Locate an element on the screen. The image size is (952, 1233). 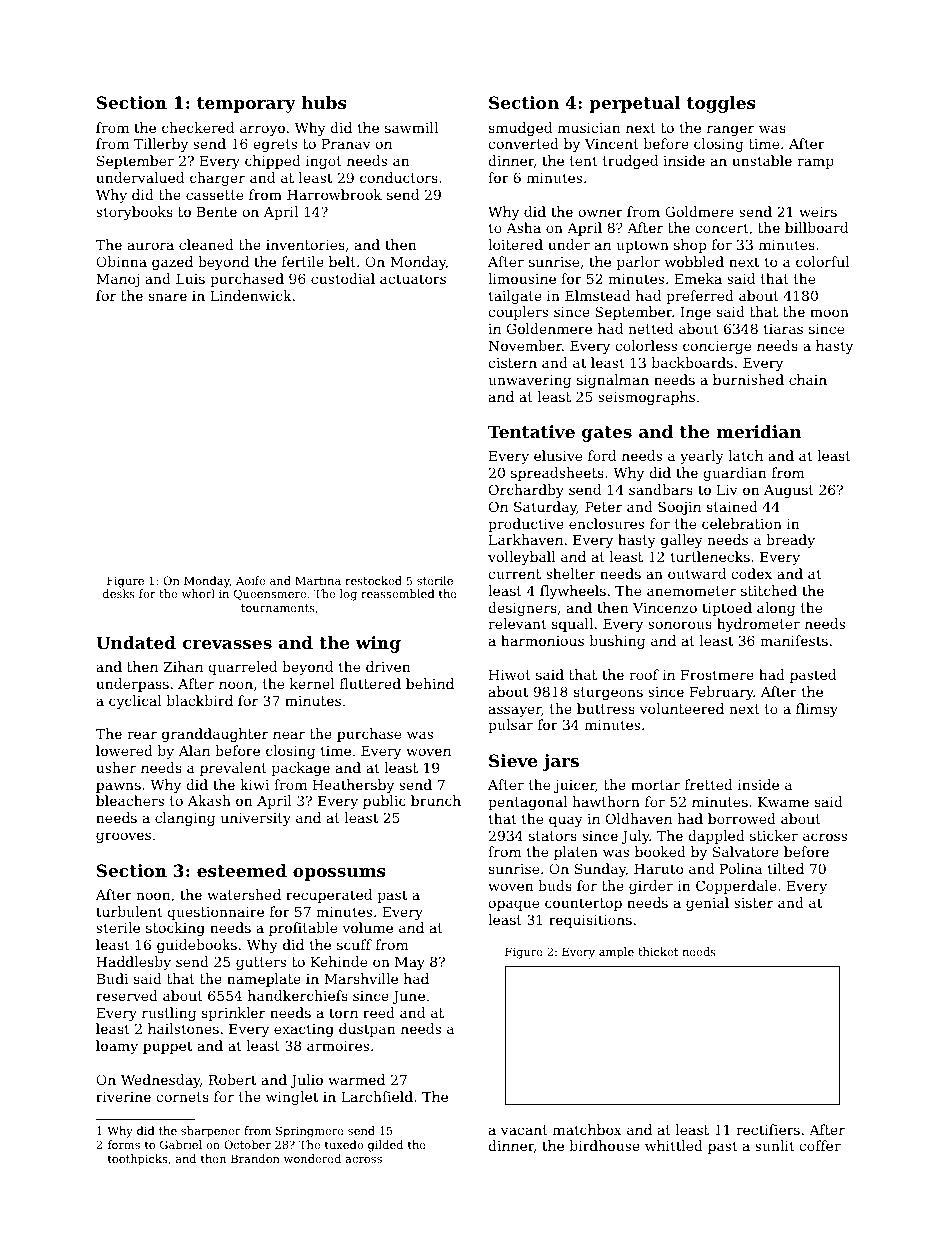
seismographs is located at coordinates (646, 398).
